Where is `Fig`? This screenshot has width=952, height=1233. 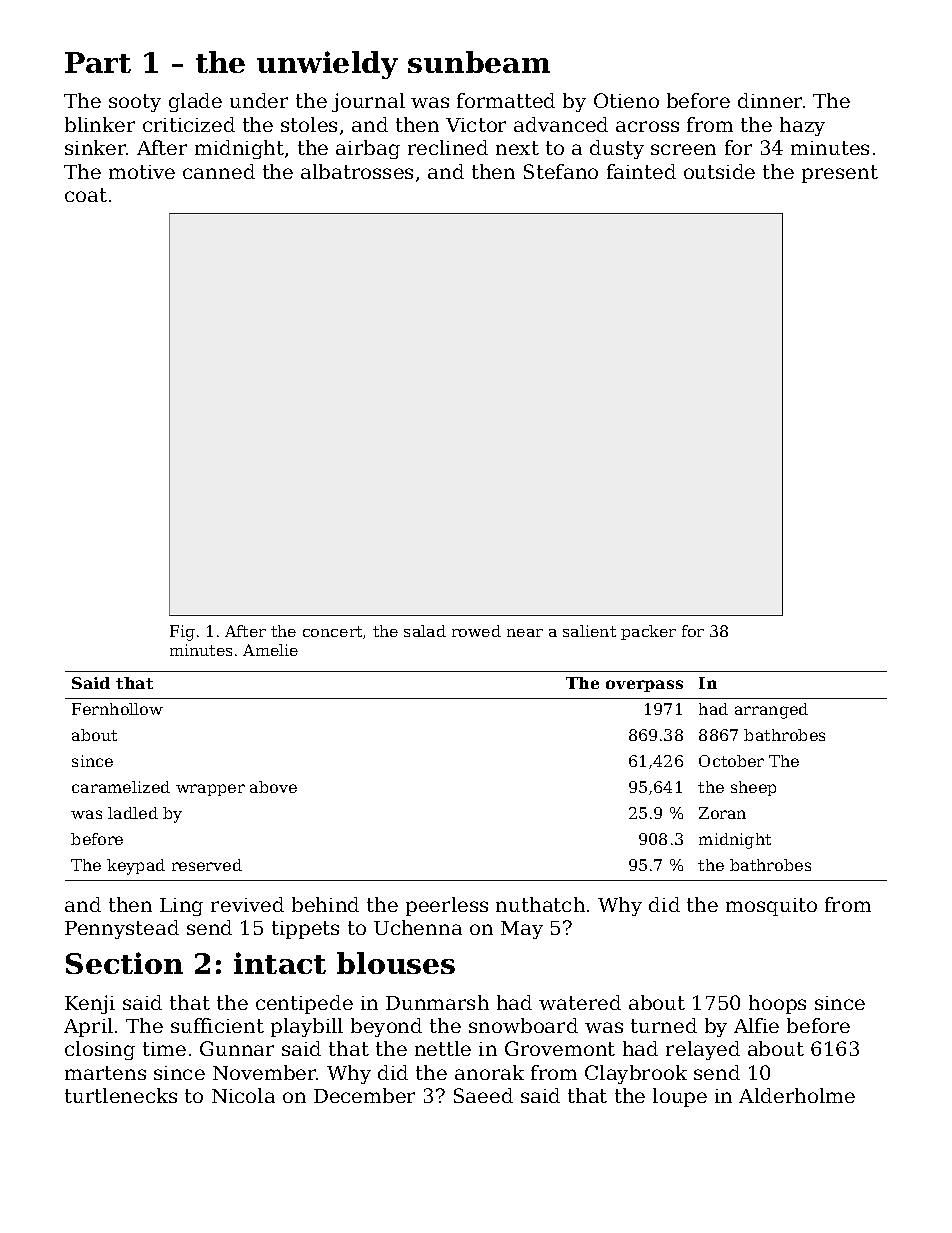
Fig is located at coordinates (182, 633).
